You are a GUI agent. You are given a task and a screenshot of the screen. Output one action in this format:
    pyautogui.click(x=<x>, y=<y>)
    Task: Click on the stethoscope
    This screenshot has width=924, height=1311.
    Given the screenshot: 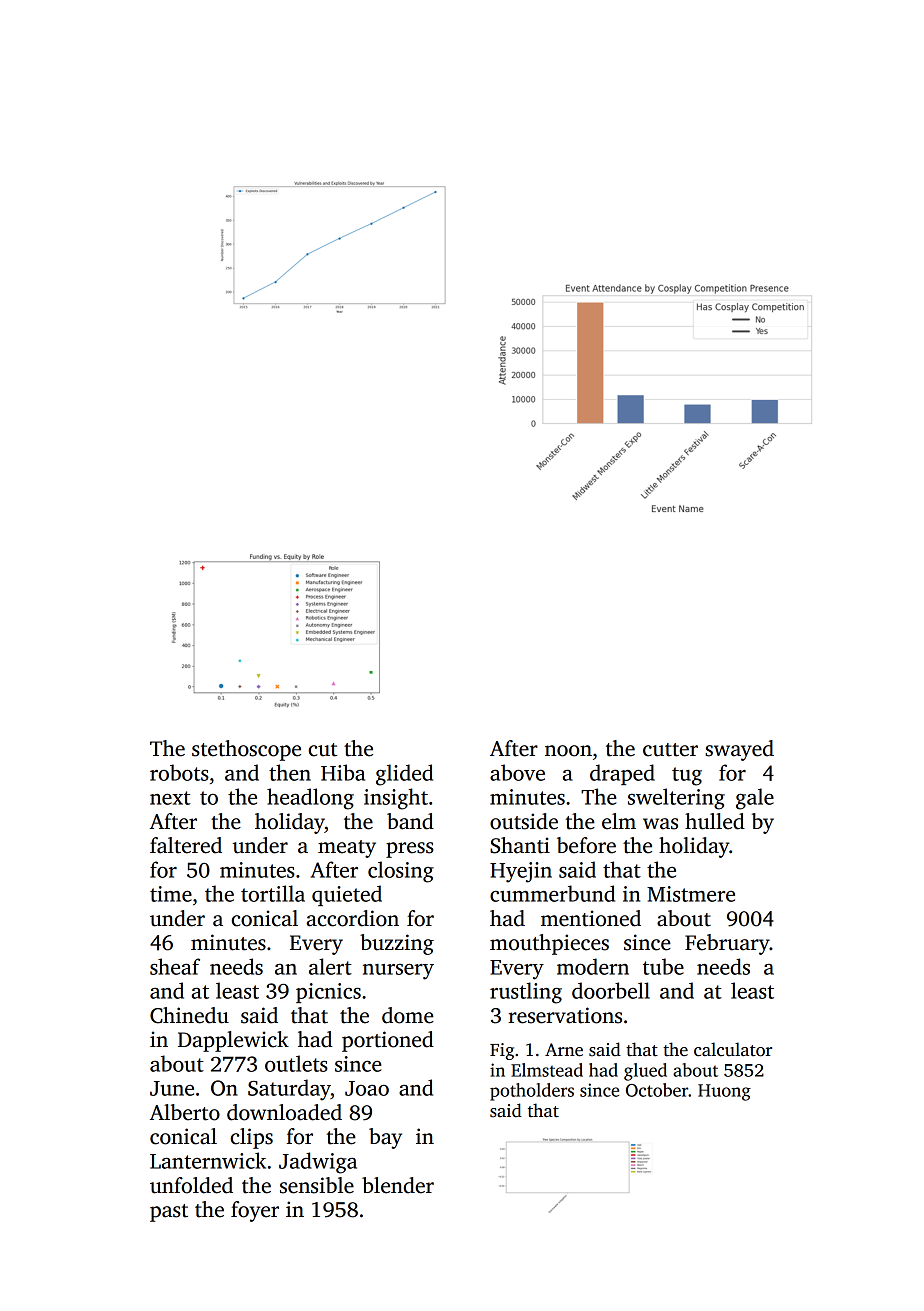 What is the action you would take?
    pyautogui.click(x=246, y=750)
